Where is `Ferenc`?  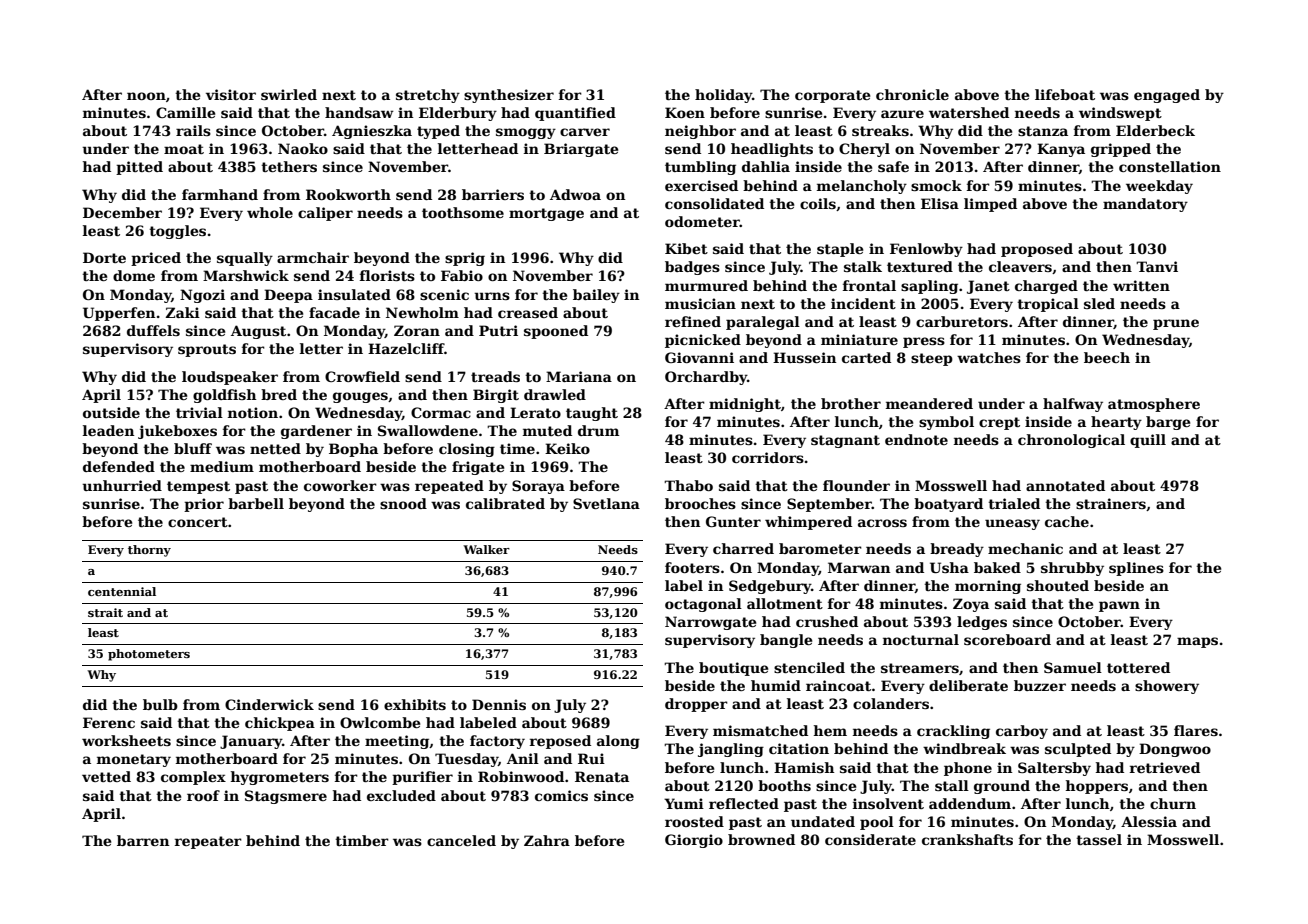
Ferenc is located at coordinates (109, 722).
